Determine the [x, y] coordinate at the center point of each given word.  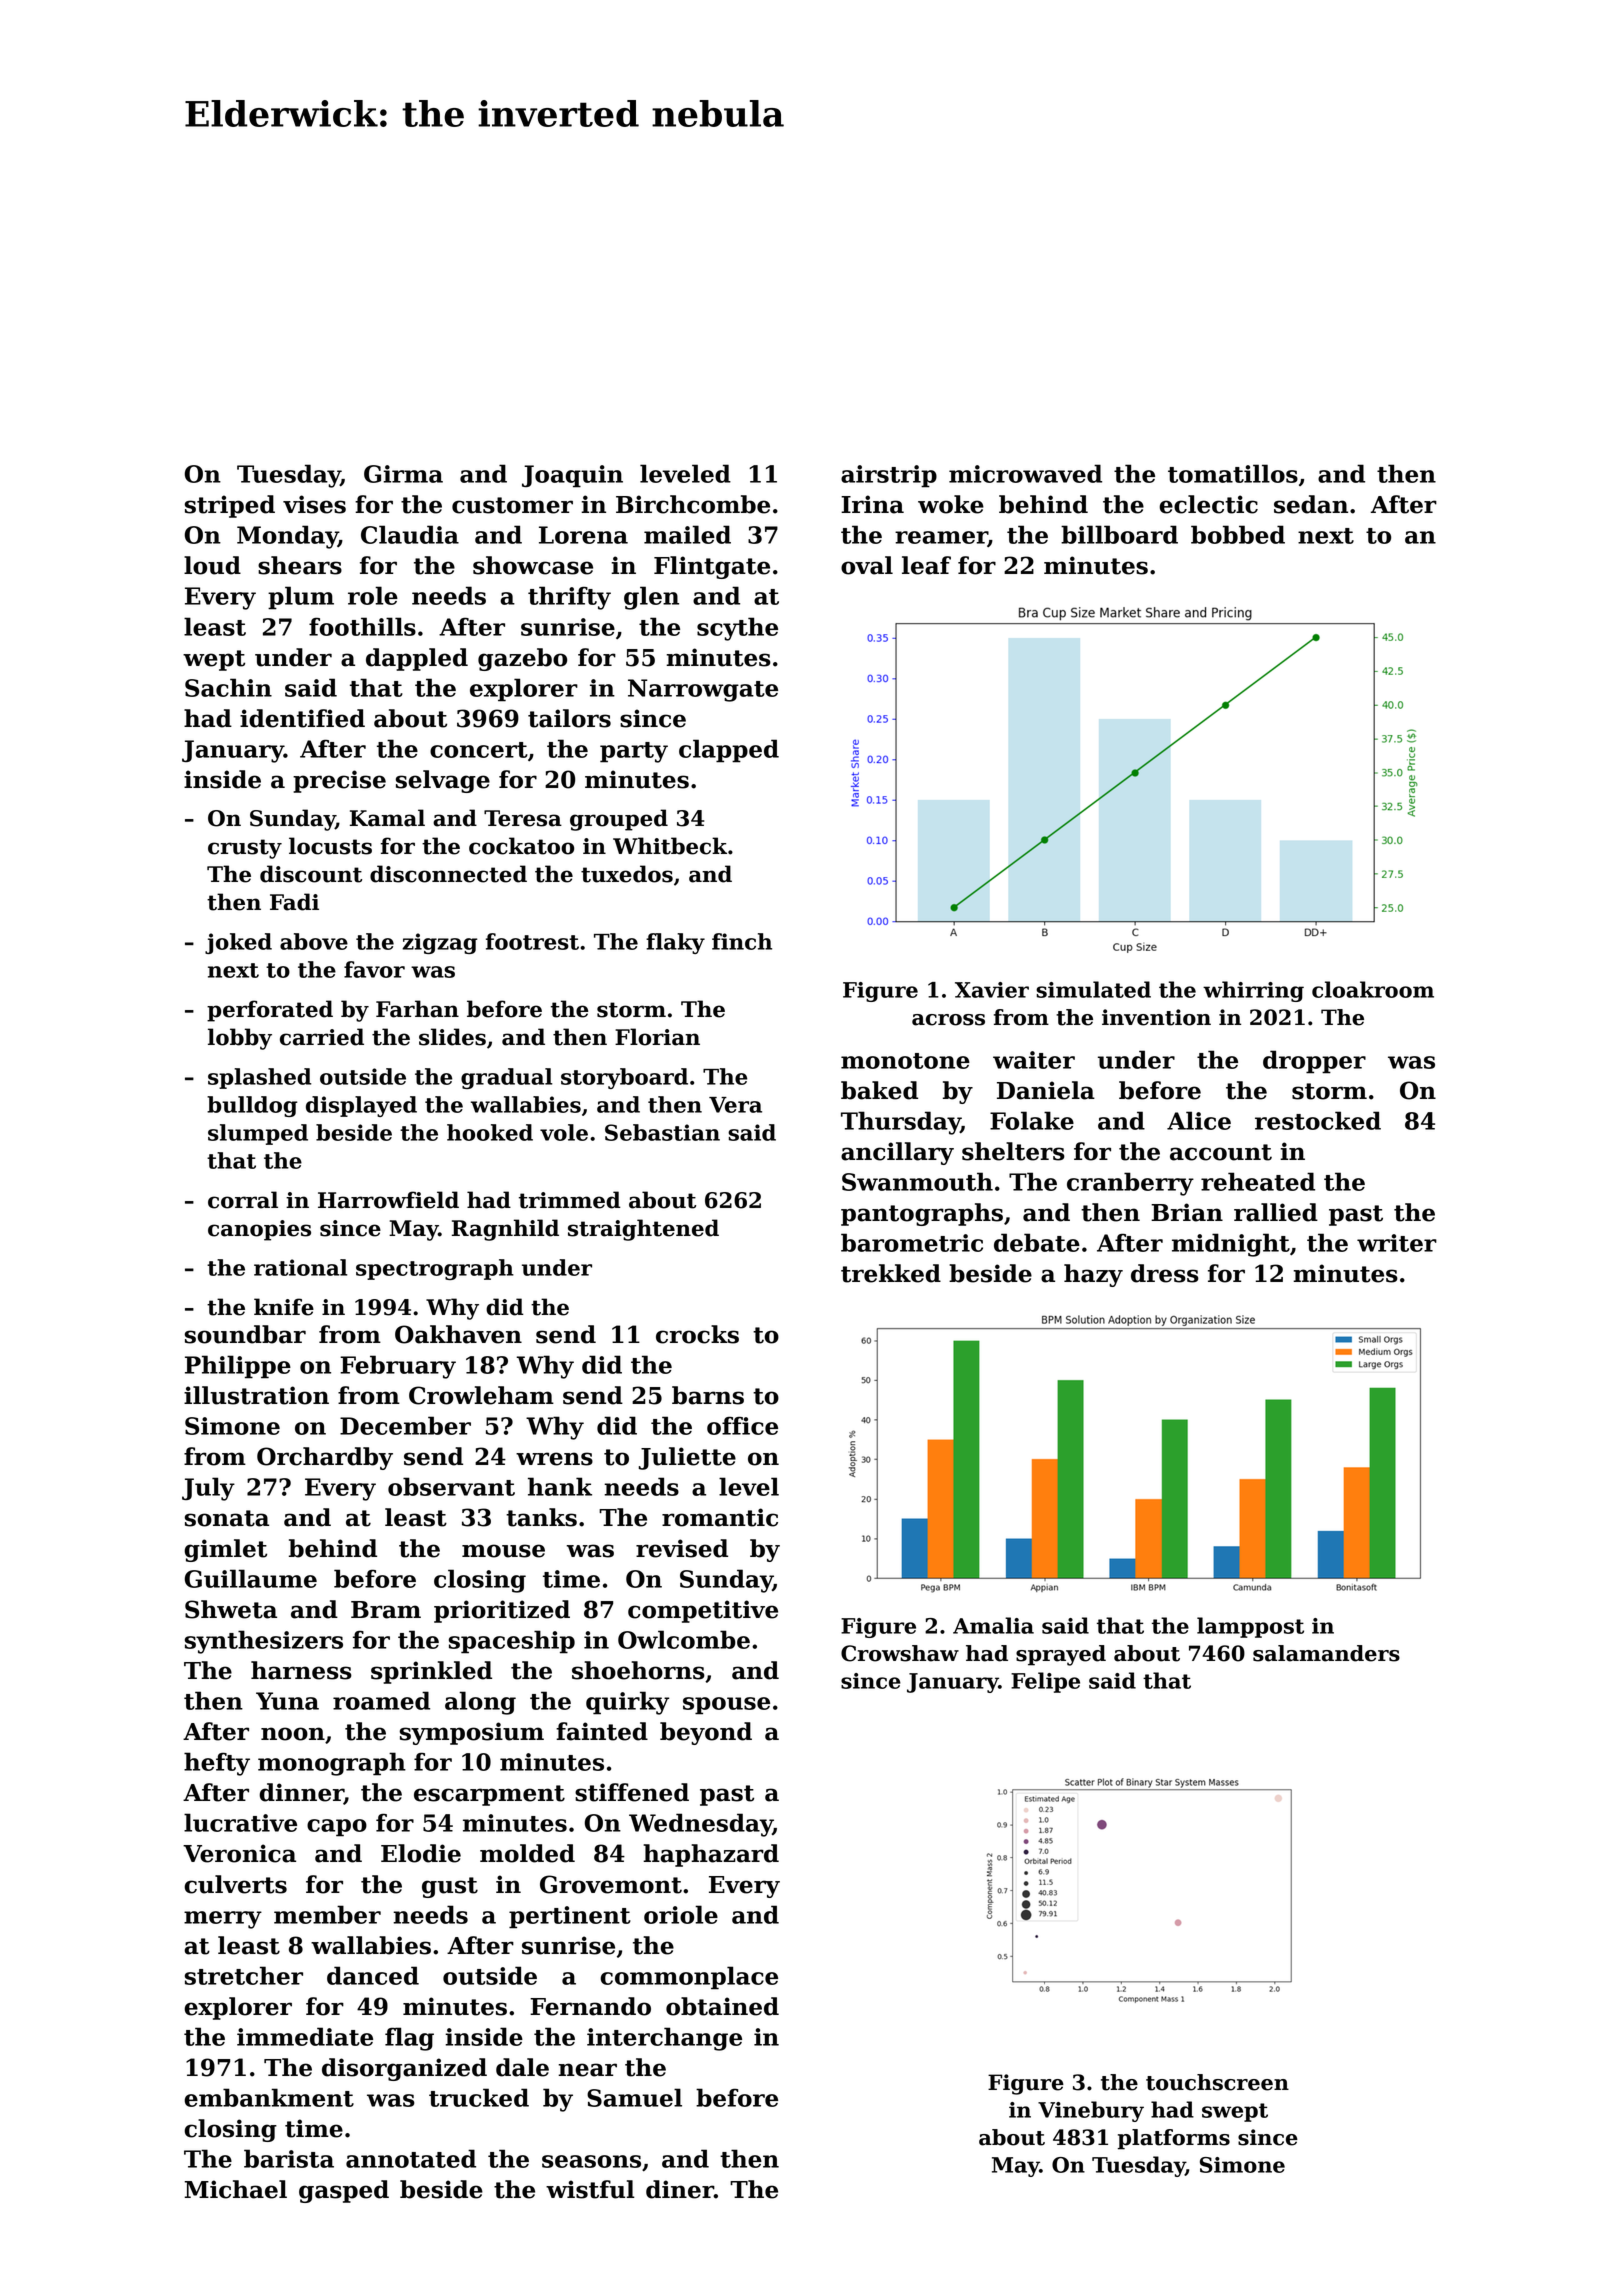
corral [243, 1200]
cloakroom [1373, 989]
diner [680, 2189]
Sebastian [662, 1132]
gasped [344, 2191]
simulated [1093, 989]
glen [651, 598]
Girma [403, 474]
